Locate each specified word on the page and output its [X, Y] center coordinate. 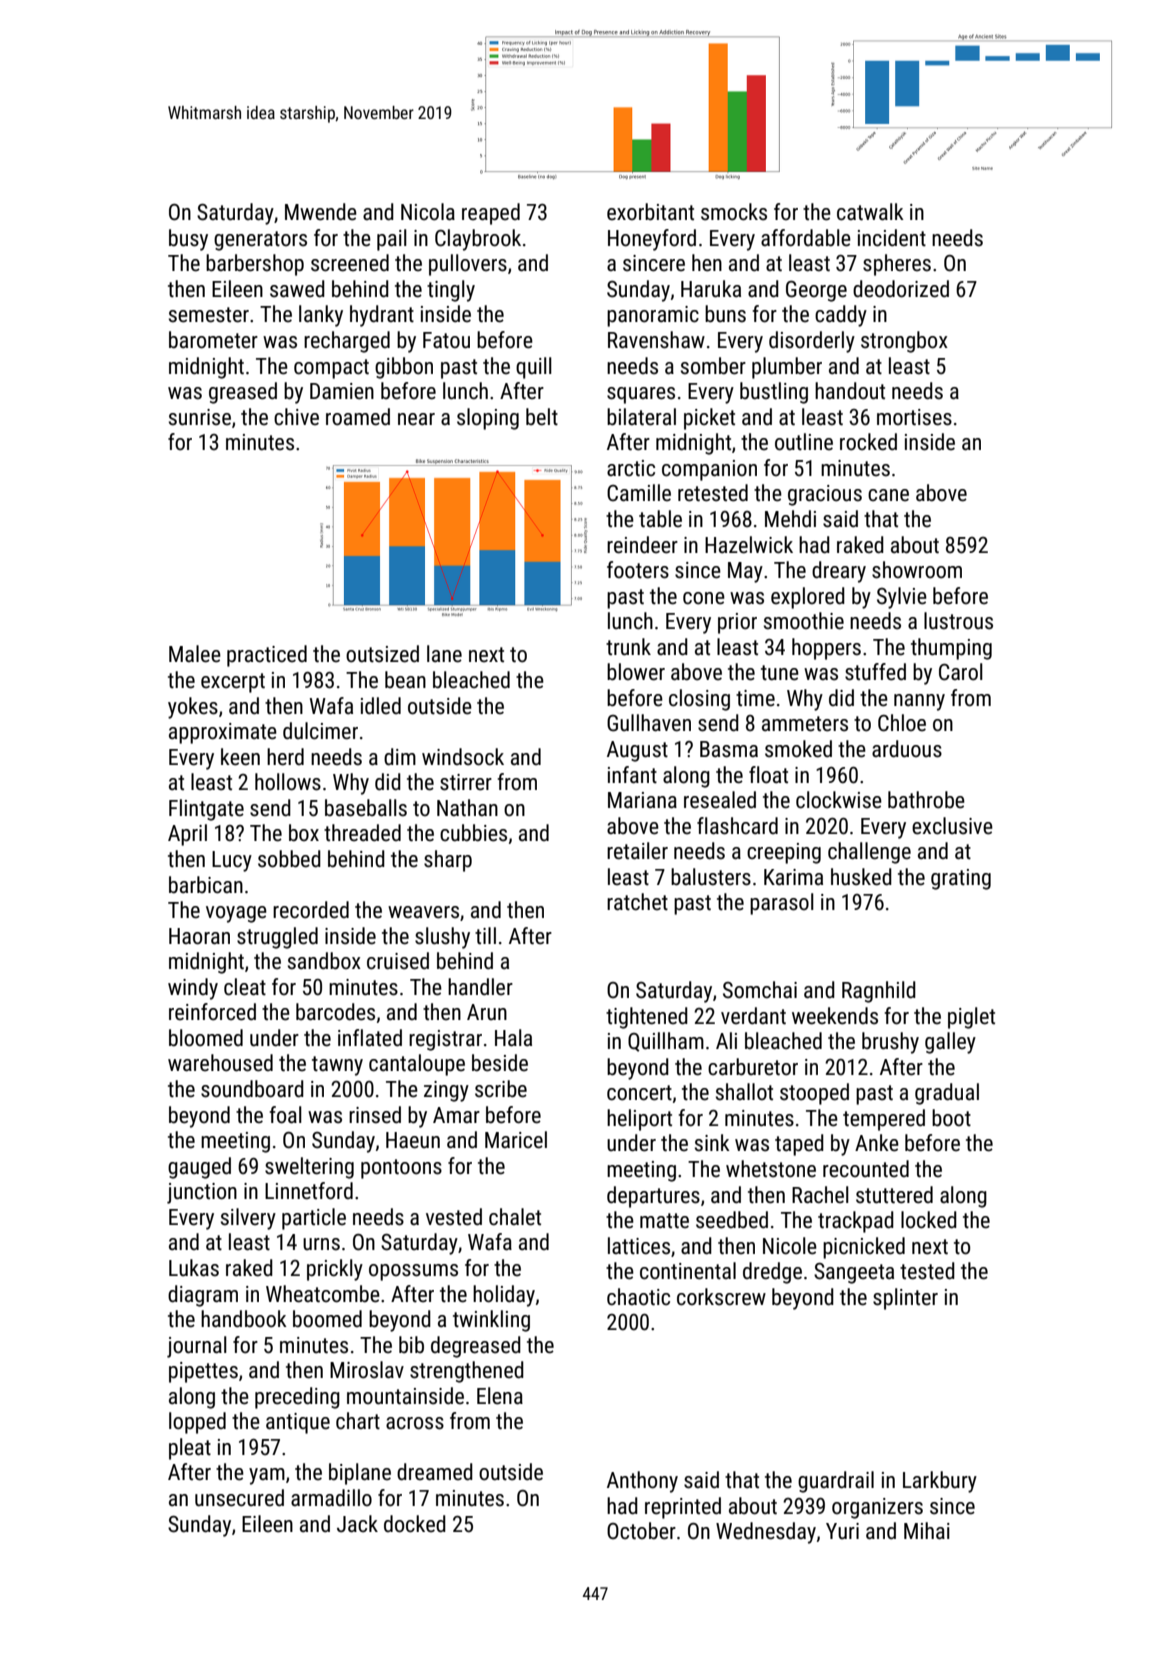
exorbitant [650, 212]
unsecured [239, 1498]
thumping [951, 649]
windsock [463, 757]
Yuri [842, 1531]
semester [209, 315]
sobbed [289, 859]
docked [415, 1524]
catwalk [870, 212]
